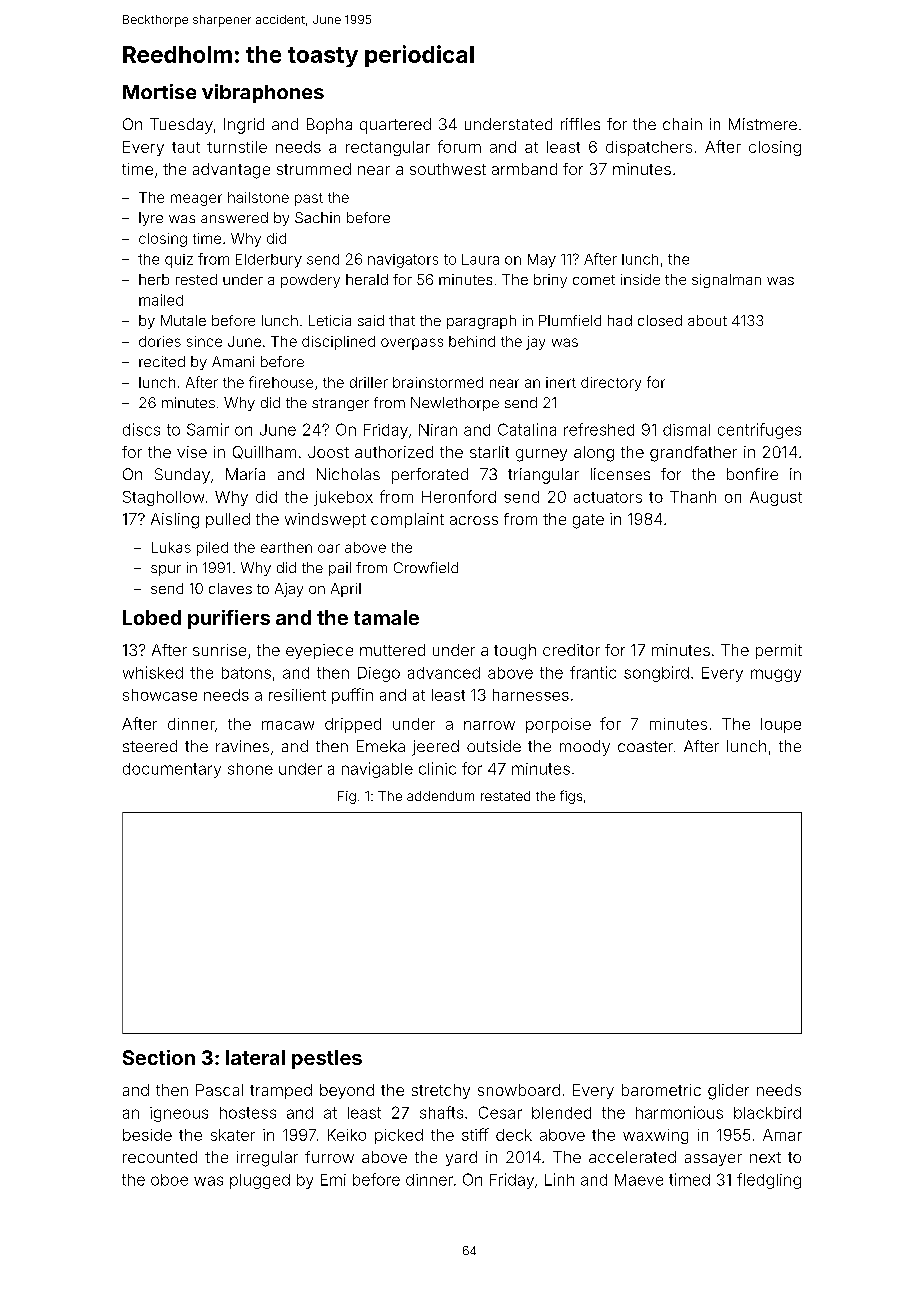  I want to click on lyre, so click(151, 219).
